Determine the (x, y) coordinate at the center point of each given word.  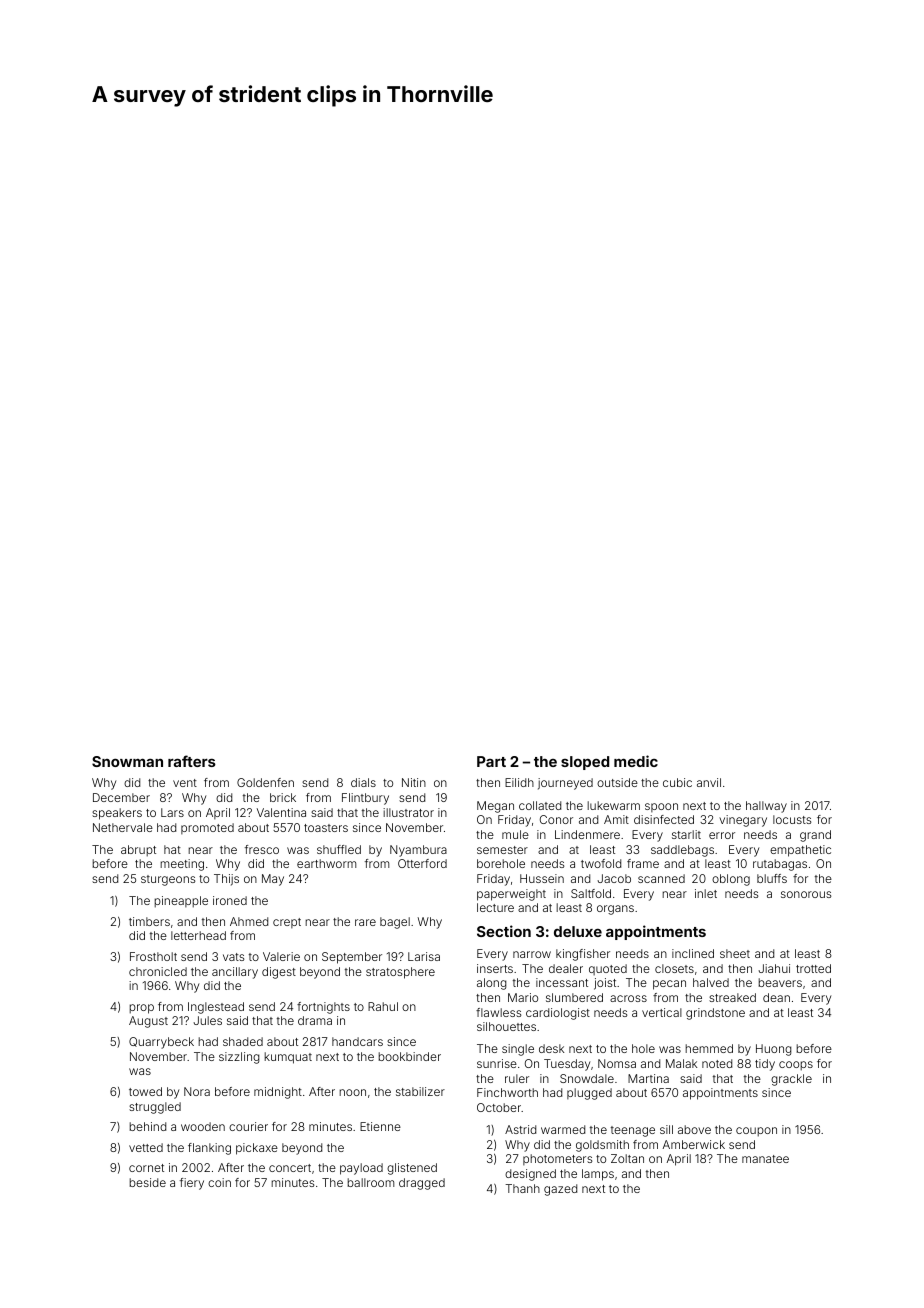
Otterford (422, 863)
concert (290, 1168)
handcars (357, 1041)
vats (233, 957)
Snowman (127, 761)
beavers (780, 982)
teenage (633, 1131)
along (492, 984)
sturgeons (168, 880)
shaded (243, 1041)
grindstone (715, 1014)
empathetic (800, 851)
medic (636, 761)
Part (491, 761)
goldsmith (602, 1146)
